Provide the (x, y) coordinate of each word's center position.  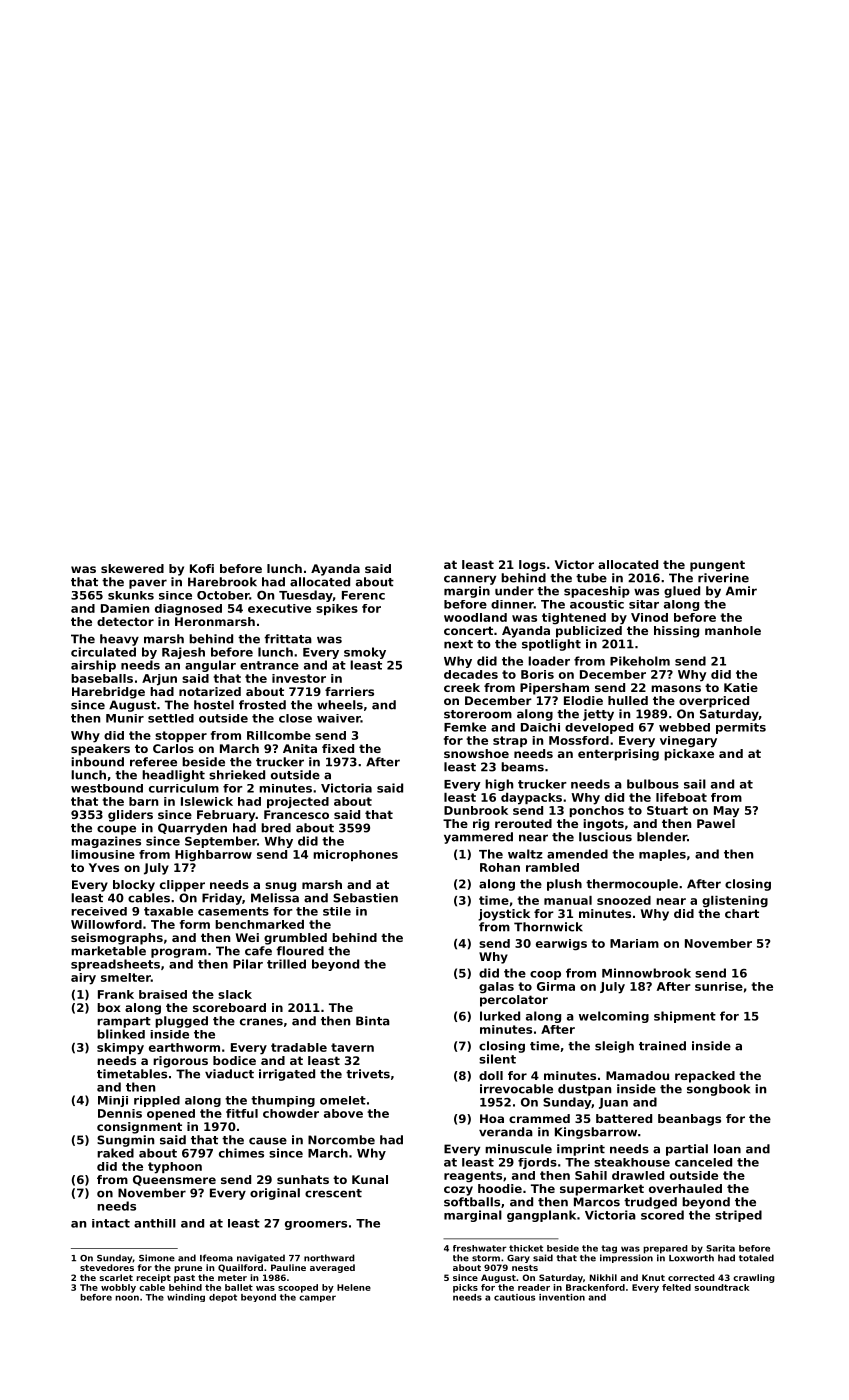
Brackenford (595, 1287)
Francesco (296, 814)
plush (564, 885)
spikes (337, 609)
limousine (103, 854)
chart (742, 913)
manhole (733, 630)
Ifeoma (216, 1258)
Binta (373, 1021)
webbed (684, 727)
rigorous (180, 1062)
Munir (125, 718)
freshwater (480, 1248)
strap (510, 741)
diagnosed (188, 610)
